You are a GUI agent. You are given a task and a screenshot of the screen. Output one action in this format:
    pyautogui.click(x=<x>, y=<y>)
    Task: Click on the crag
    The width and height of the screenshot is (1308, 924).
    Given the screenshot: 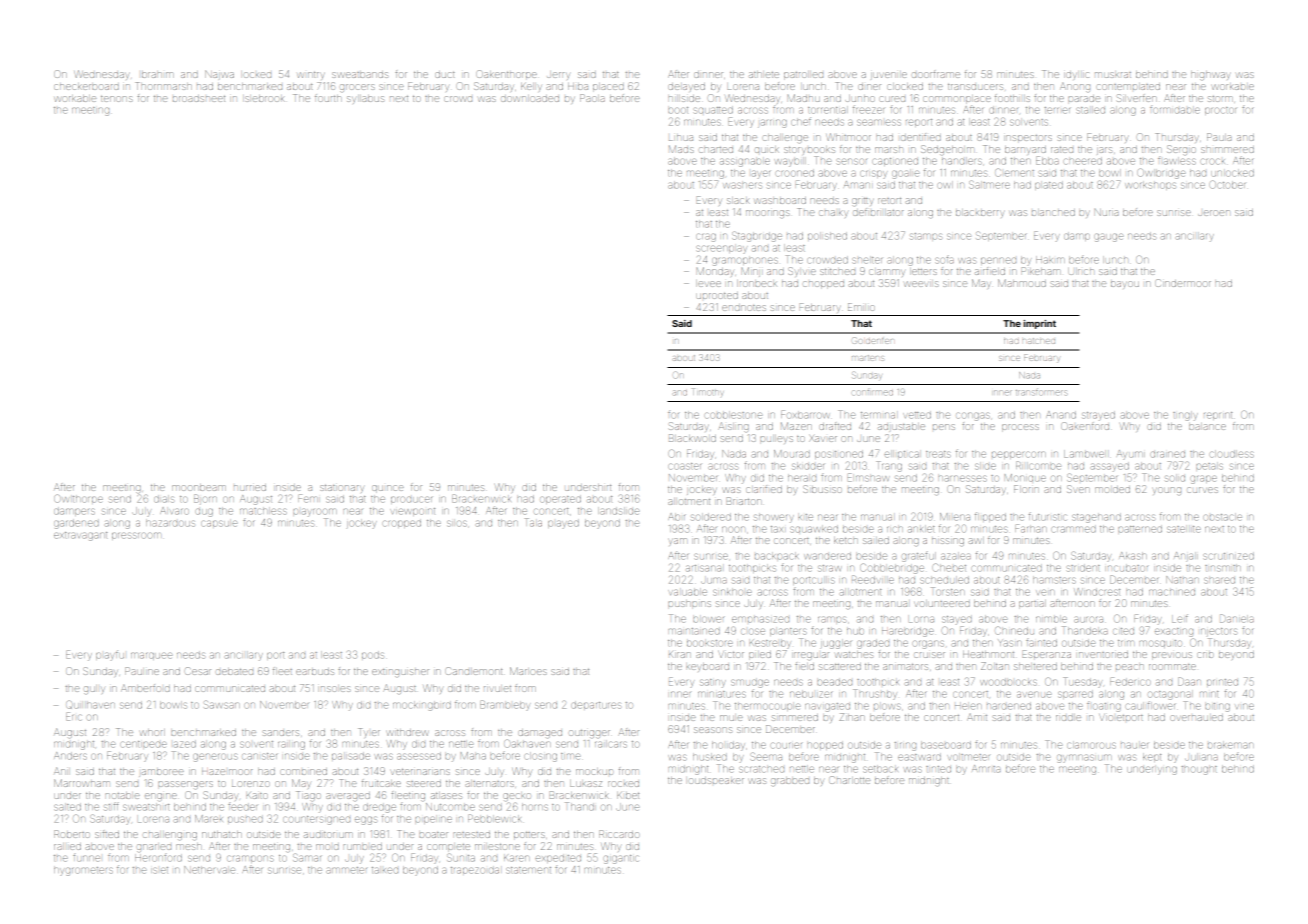 What is the action you would take?
    pyautogui.click(x=706, y=237)
